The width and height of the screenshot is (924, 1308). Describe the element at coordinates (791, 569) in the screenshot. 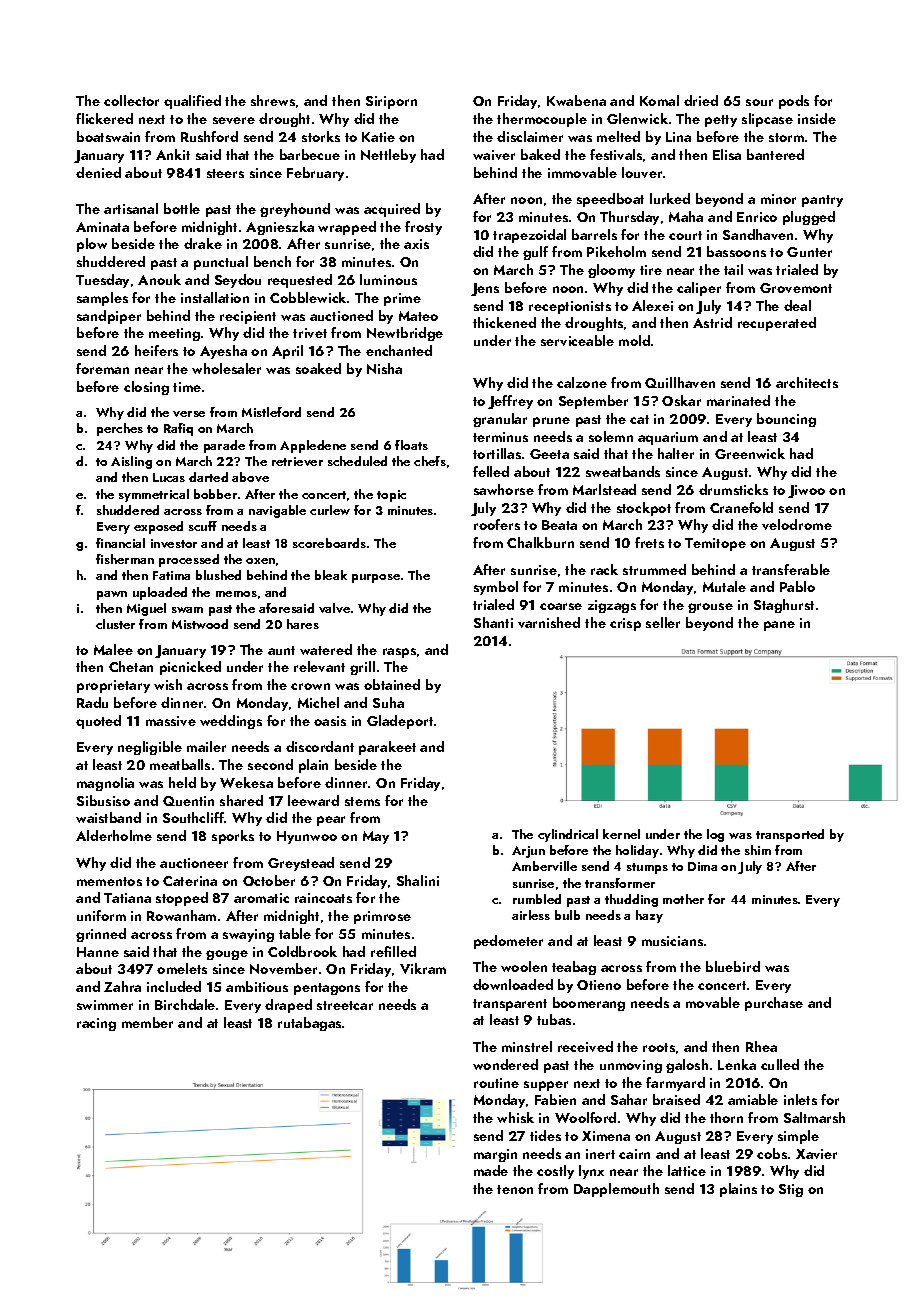

I see `transferable` at that location.
